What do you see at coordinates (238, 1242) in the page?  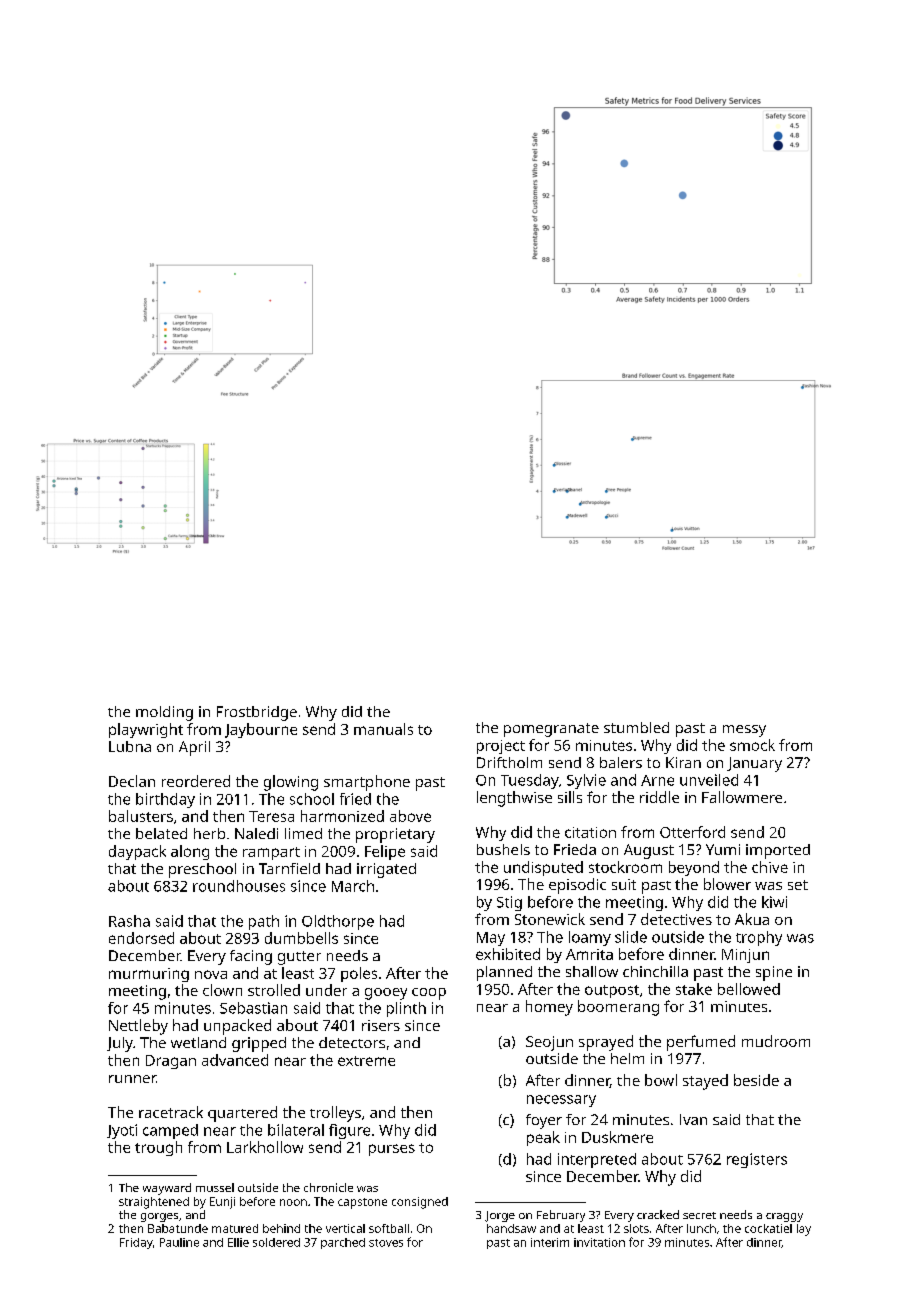 I see `Ellie` at bounding box center [238, 1242].
